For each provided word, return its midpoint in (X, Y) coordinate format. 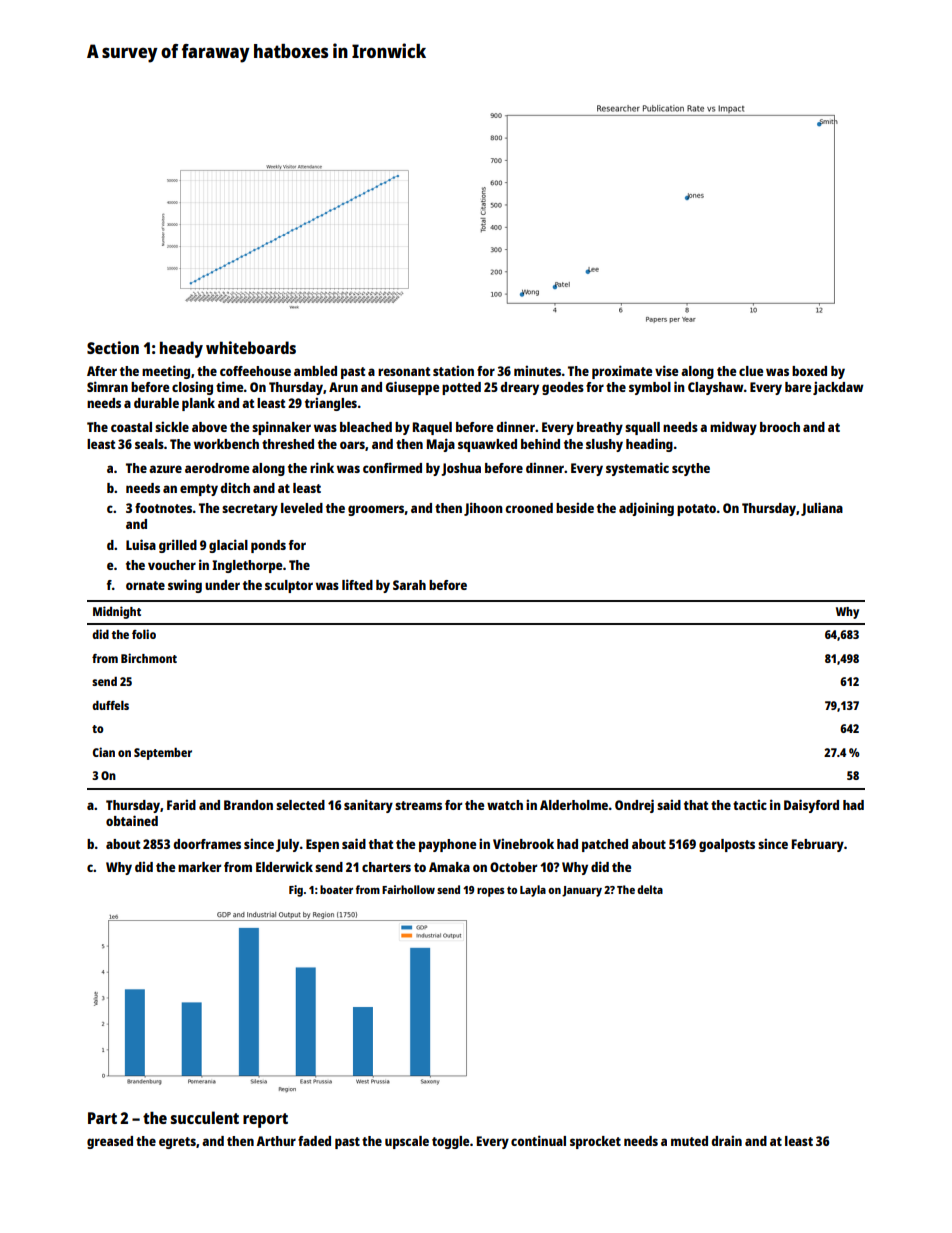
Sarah (409, 585)
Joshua (461, 469)
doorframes (207, 844)
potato (696, 510)
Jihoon (483, 509)
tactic (750, 804)
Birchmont (149, 658)
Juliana (822, 509)
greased (110, 1142)
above (209, 427)
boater (336, 889)
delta (650, 889)
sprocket (595, 1142)
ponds (268, 546)
